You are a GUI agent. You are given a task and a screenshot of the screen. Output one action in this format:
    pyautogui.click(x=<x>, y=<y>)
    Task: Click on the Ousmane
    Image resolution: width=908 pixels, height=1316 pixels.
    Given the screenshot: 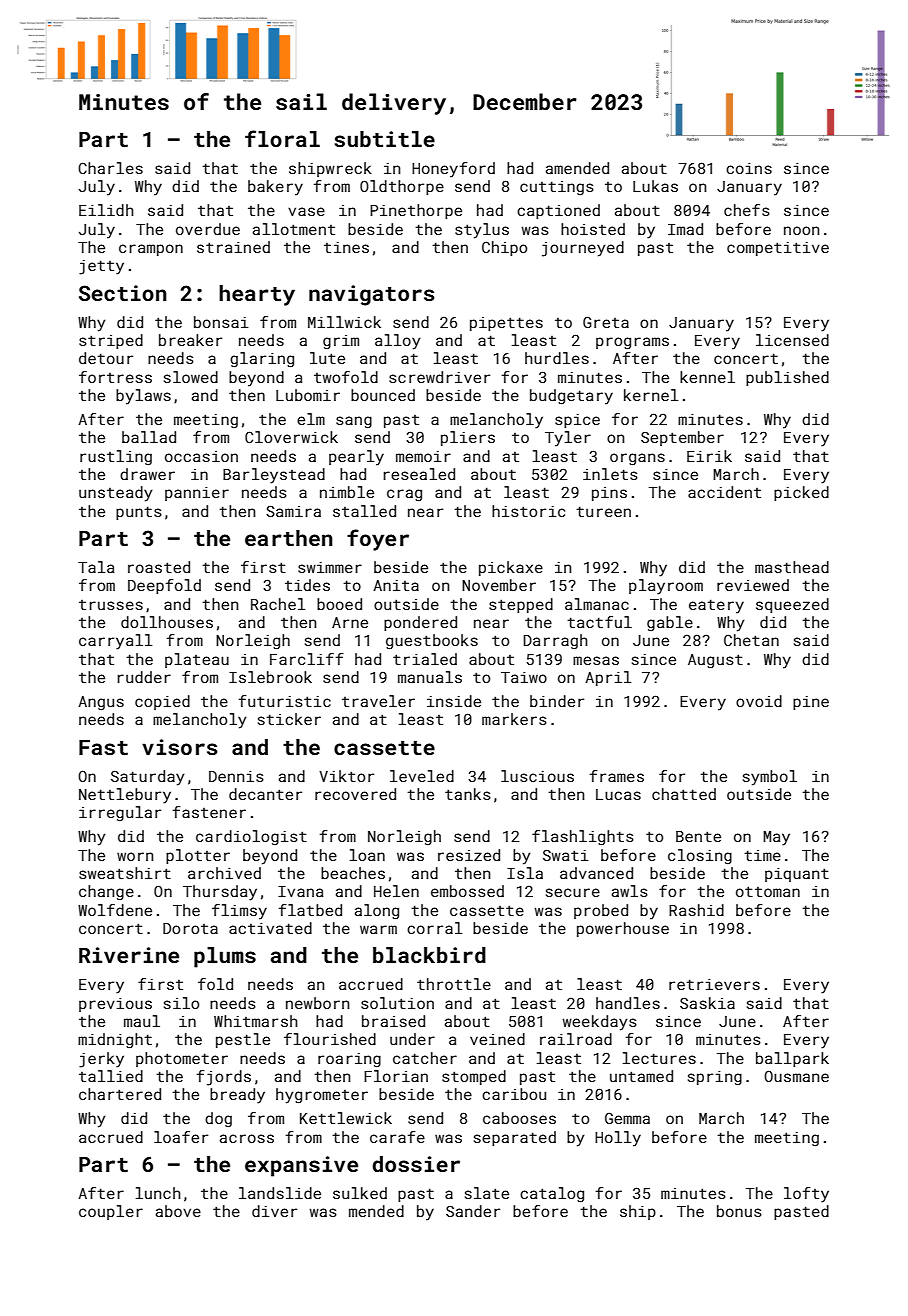 What is the action you would take?
    pyautogui.click(x=796, y=1076)
